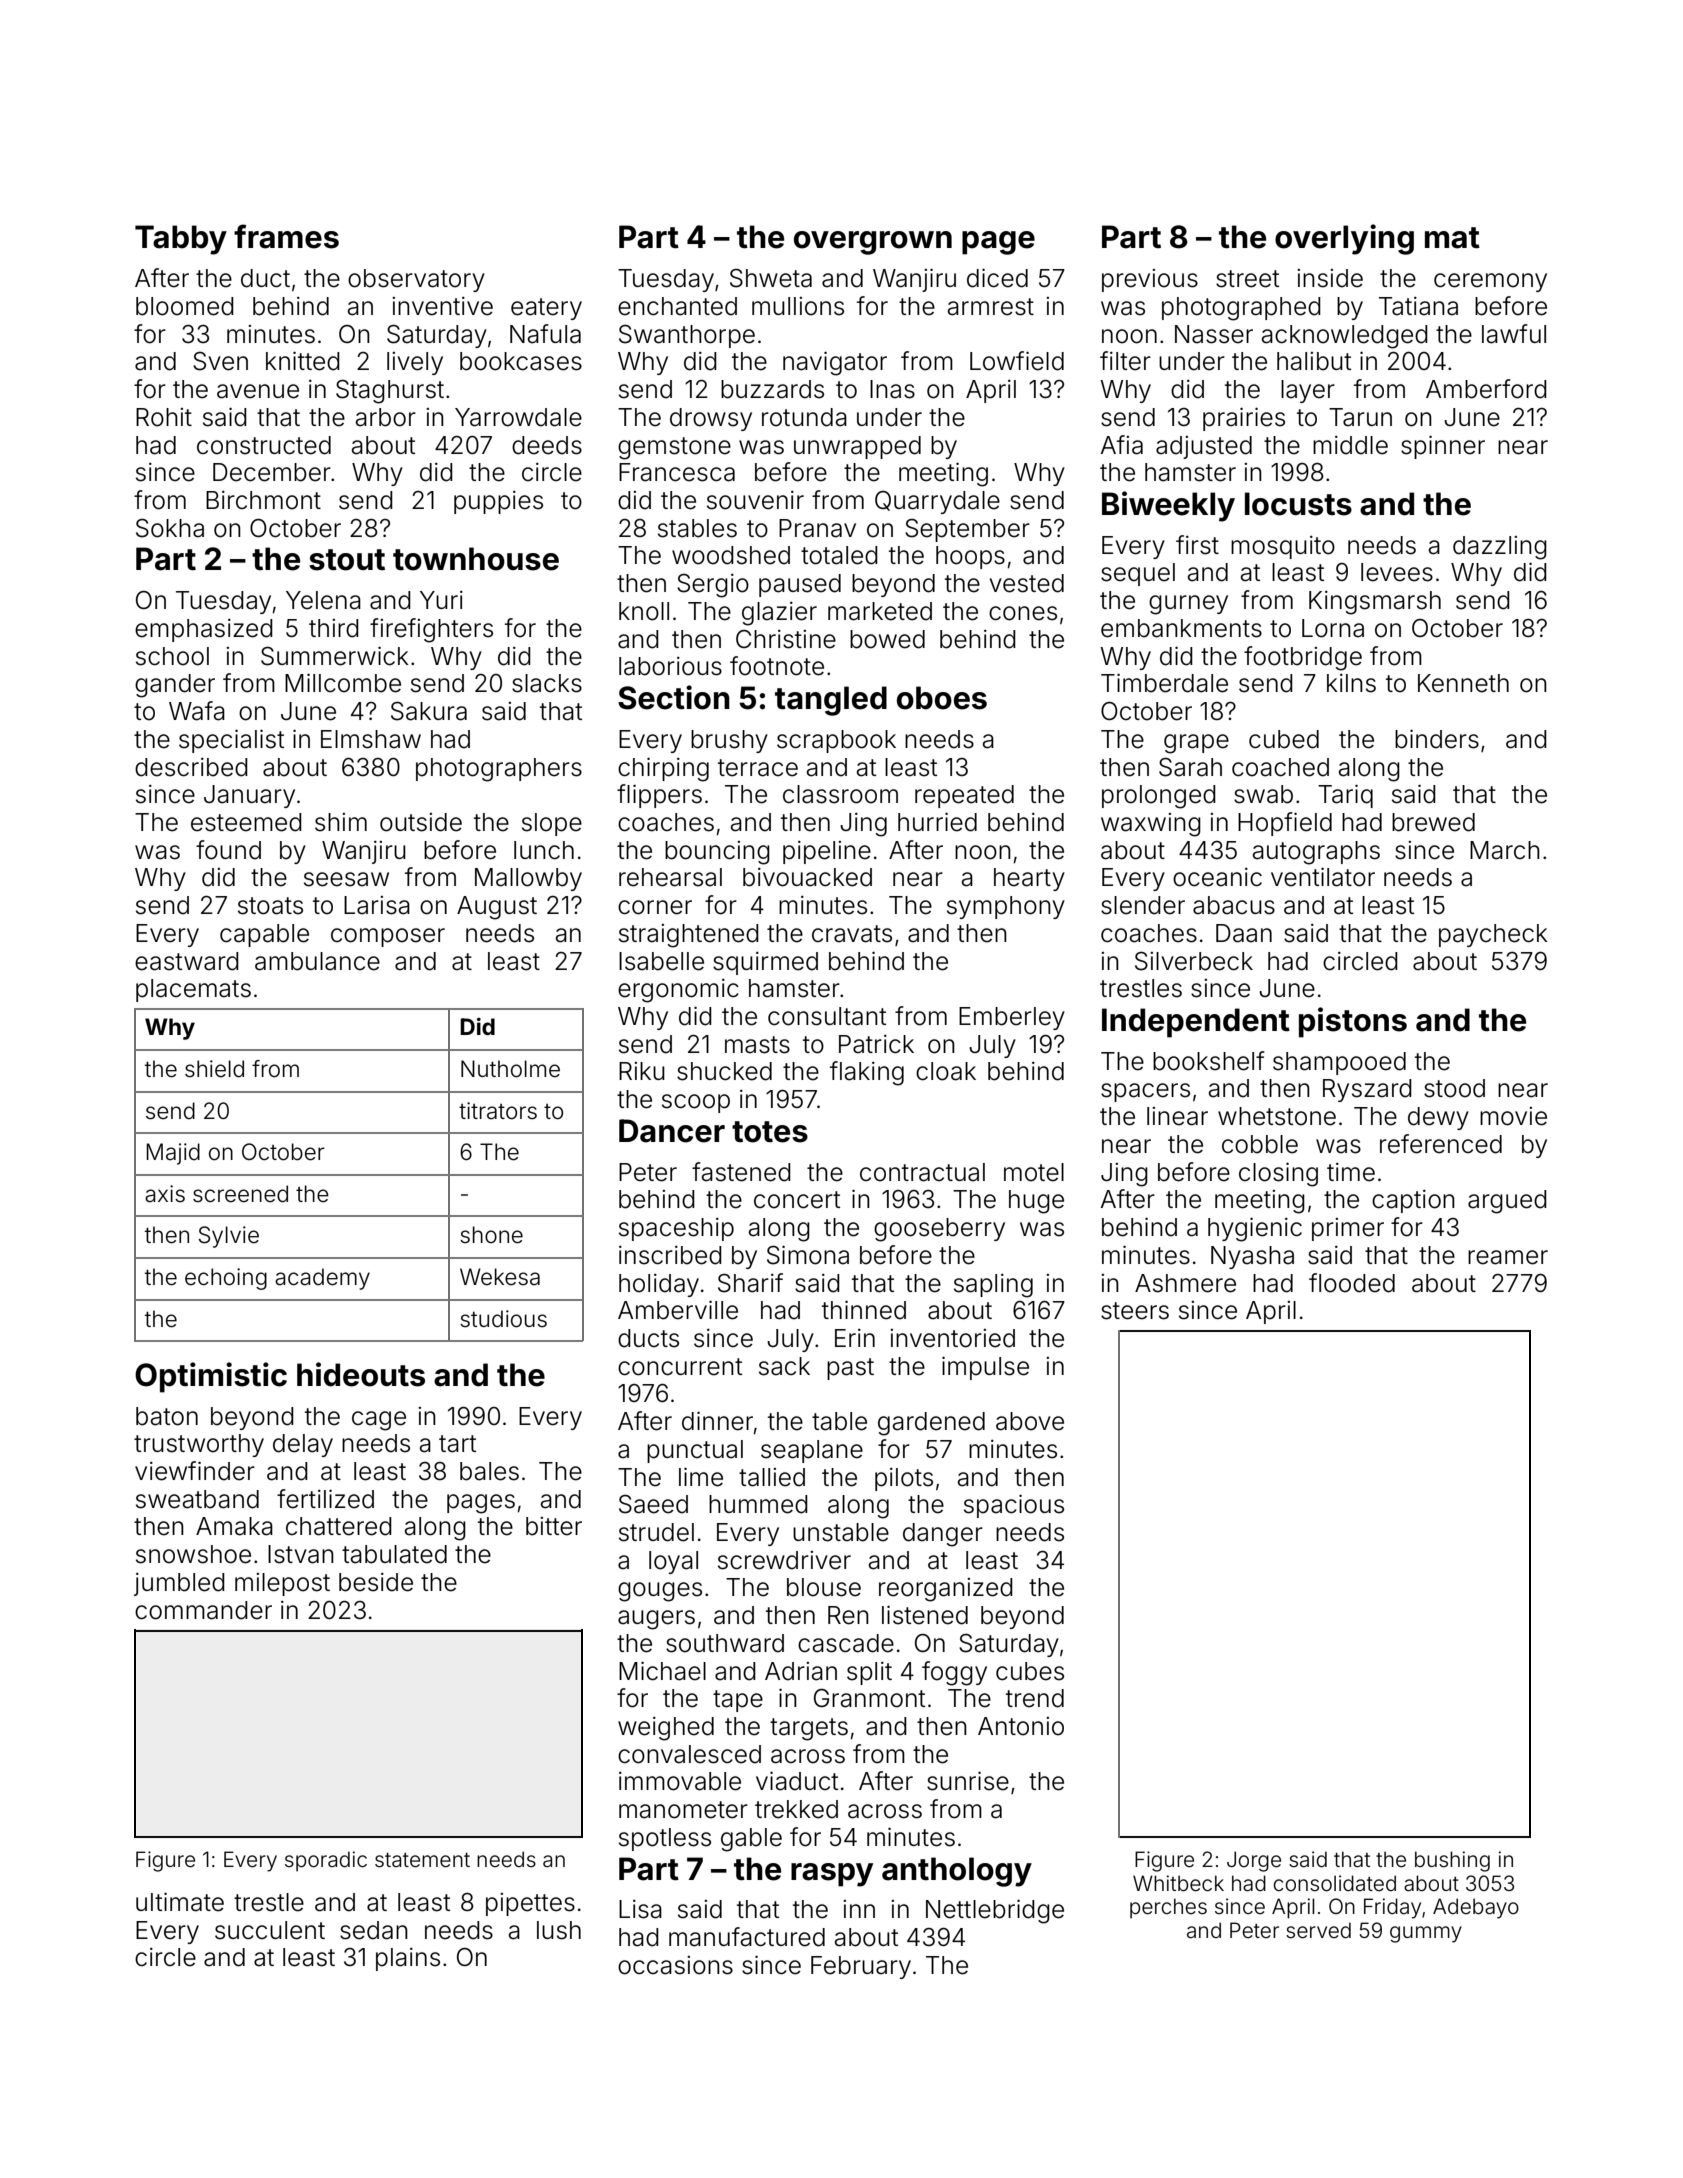 The width and height of the document is (1683, 2178). What do you see at coordinates (547, 683) in the document?
I see `slacks` at bounding box center [547, 683].
